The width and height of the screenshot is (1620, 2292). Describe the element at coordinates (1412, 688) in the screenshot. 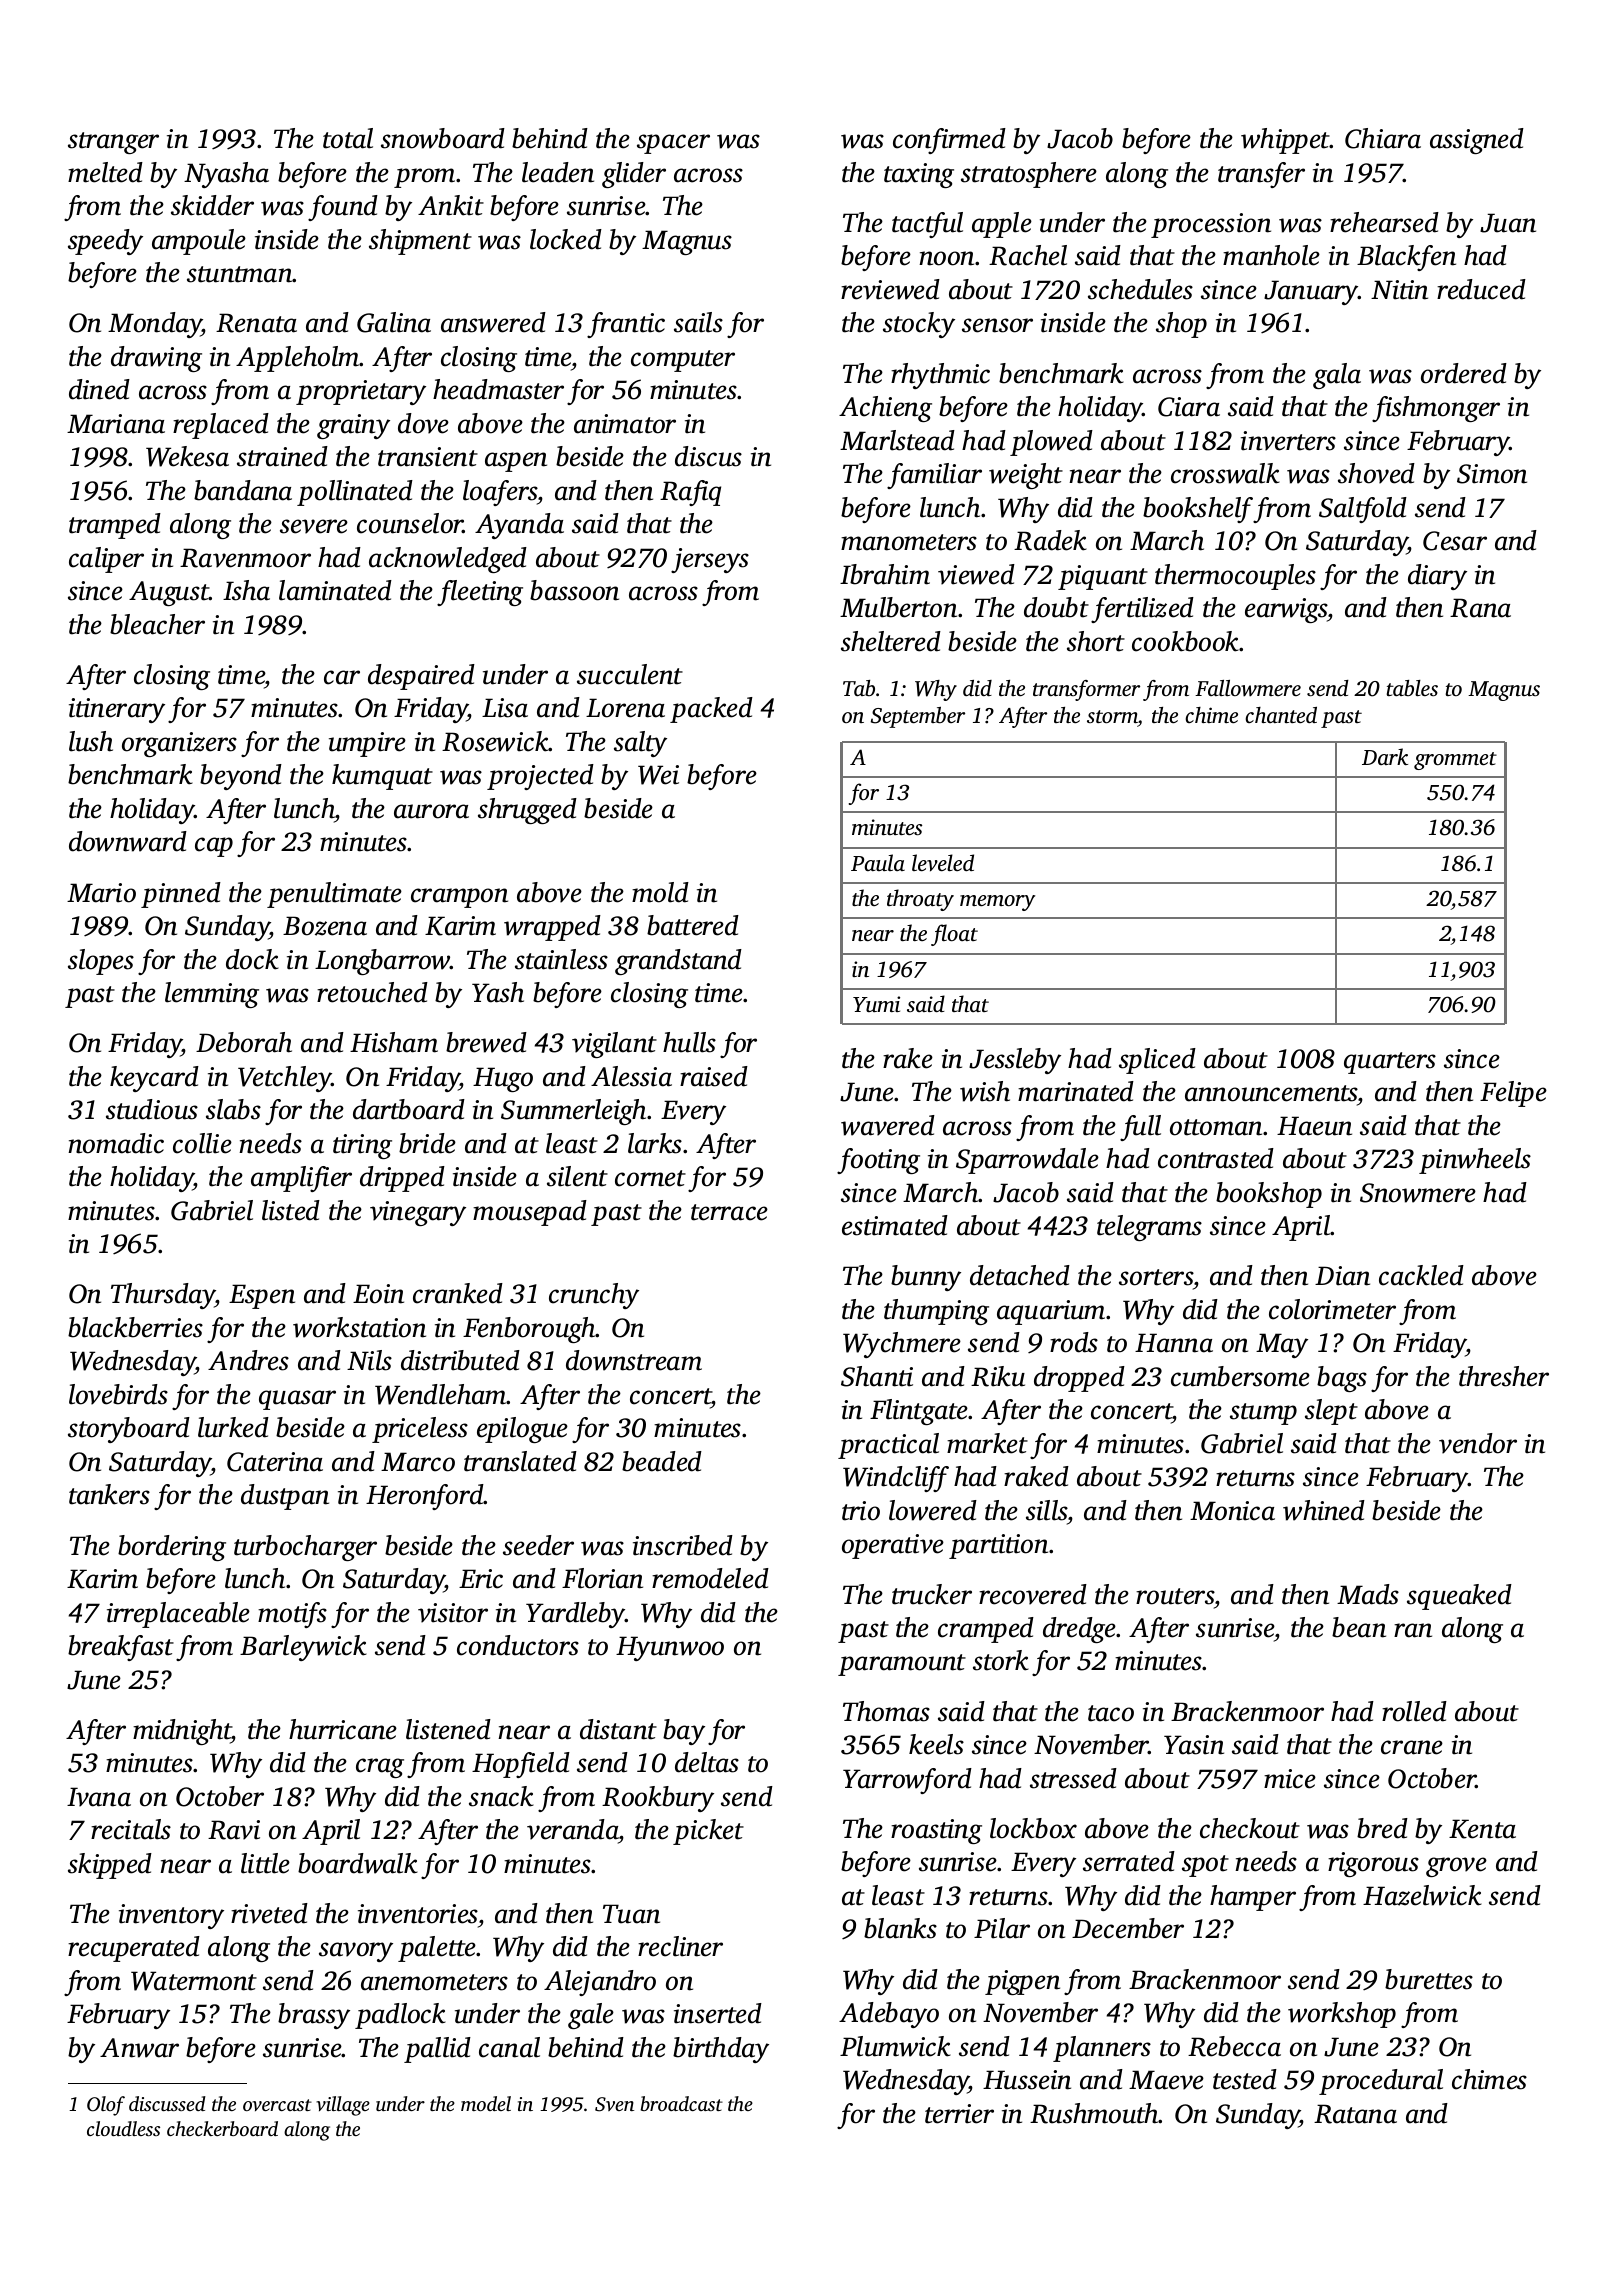

I see `tables` at that location.
